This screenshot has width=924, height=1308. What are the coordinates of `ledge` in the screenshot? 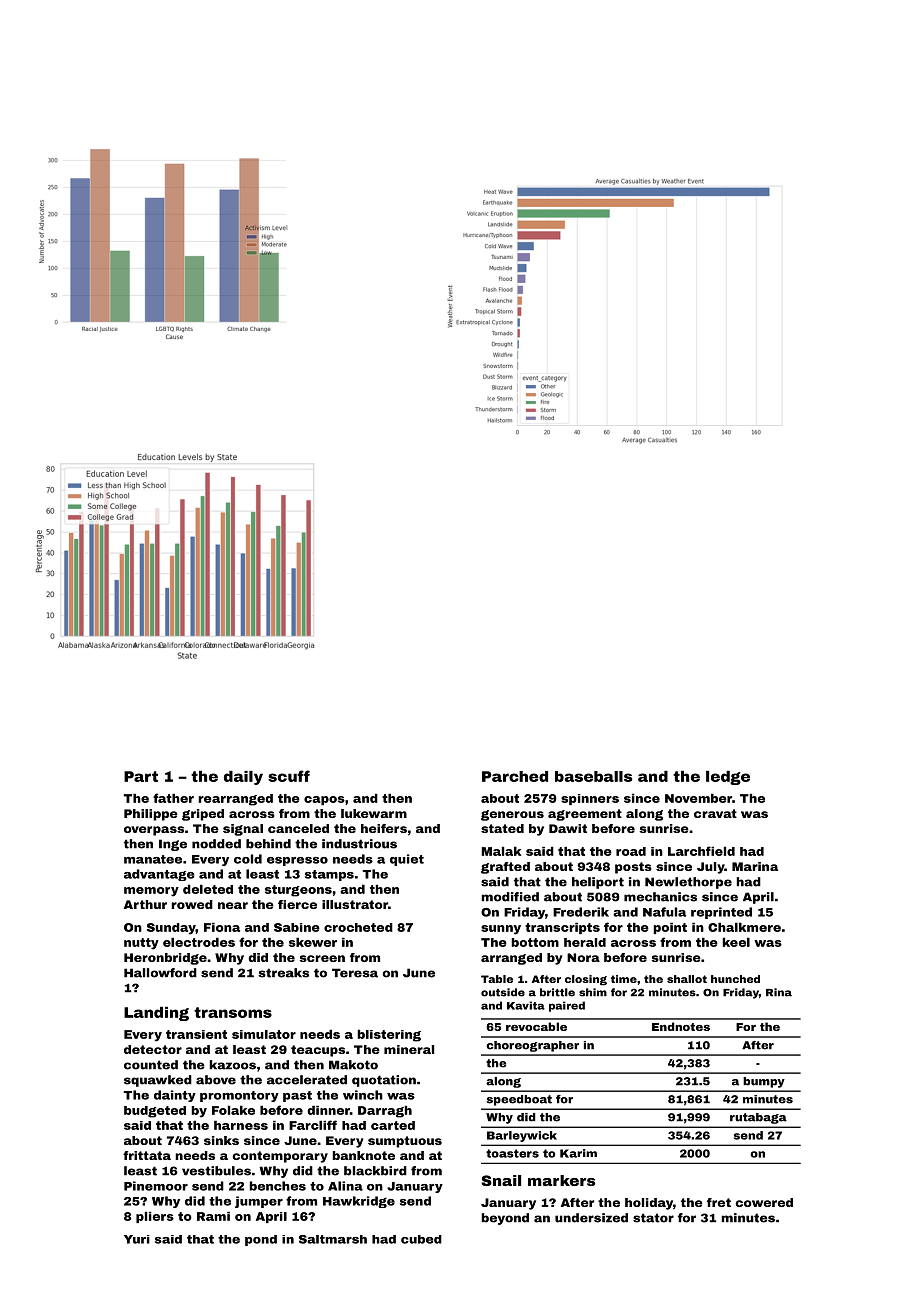 It's located at (728, 778).
